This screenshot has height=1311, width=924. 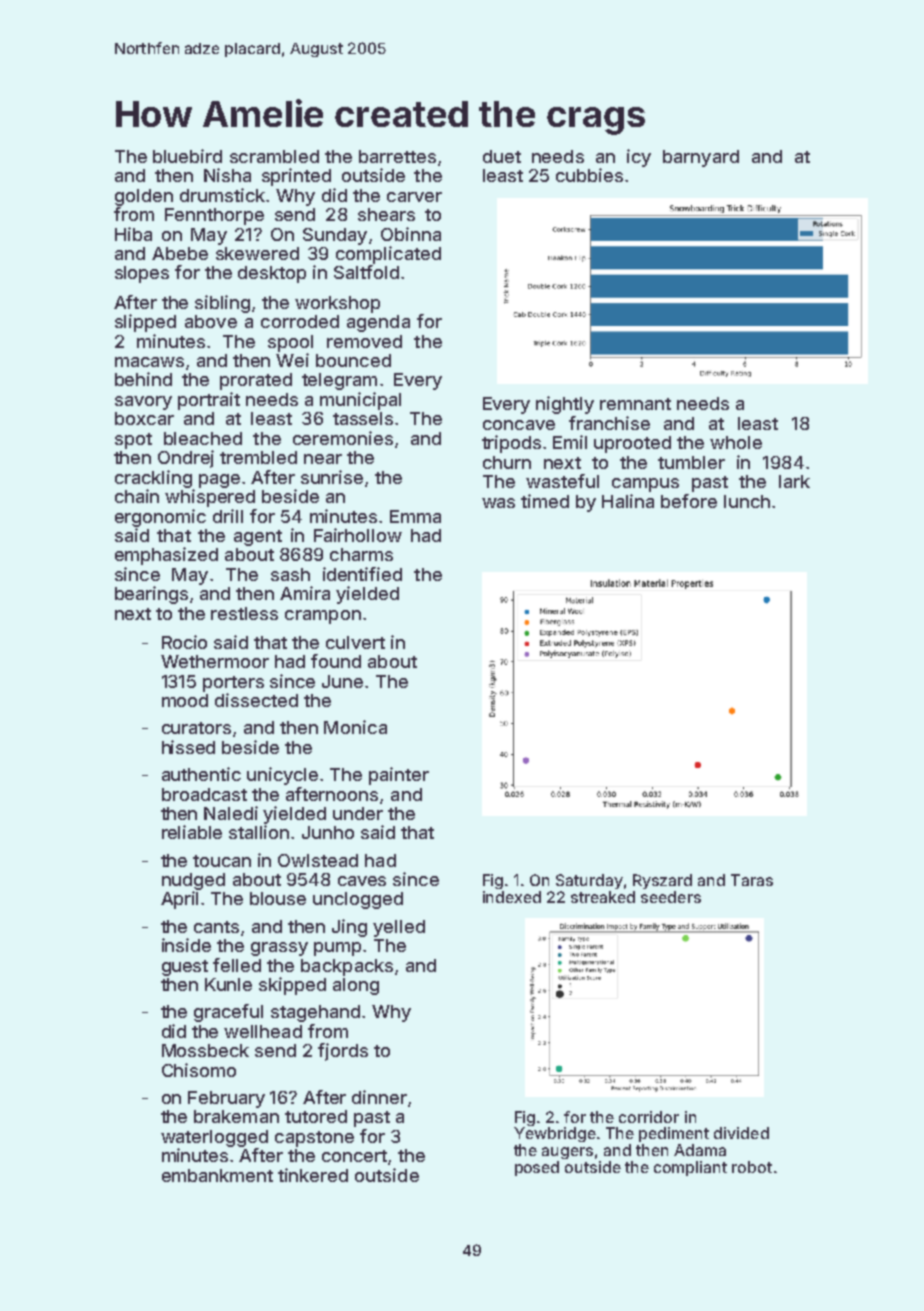 I want to click on posed, so click(x=537, y=1168).
